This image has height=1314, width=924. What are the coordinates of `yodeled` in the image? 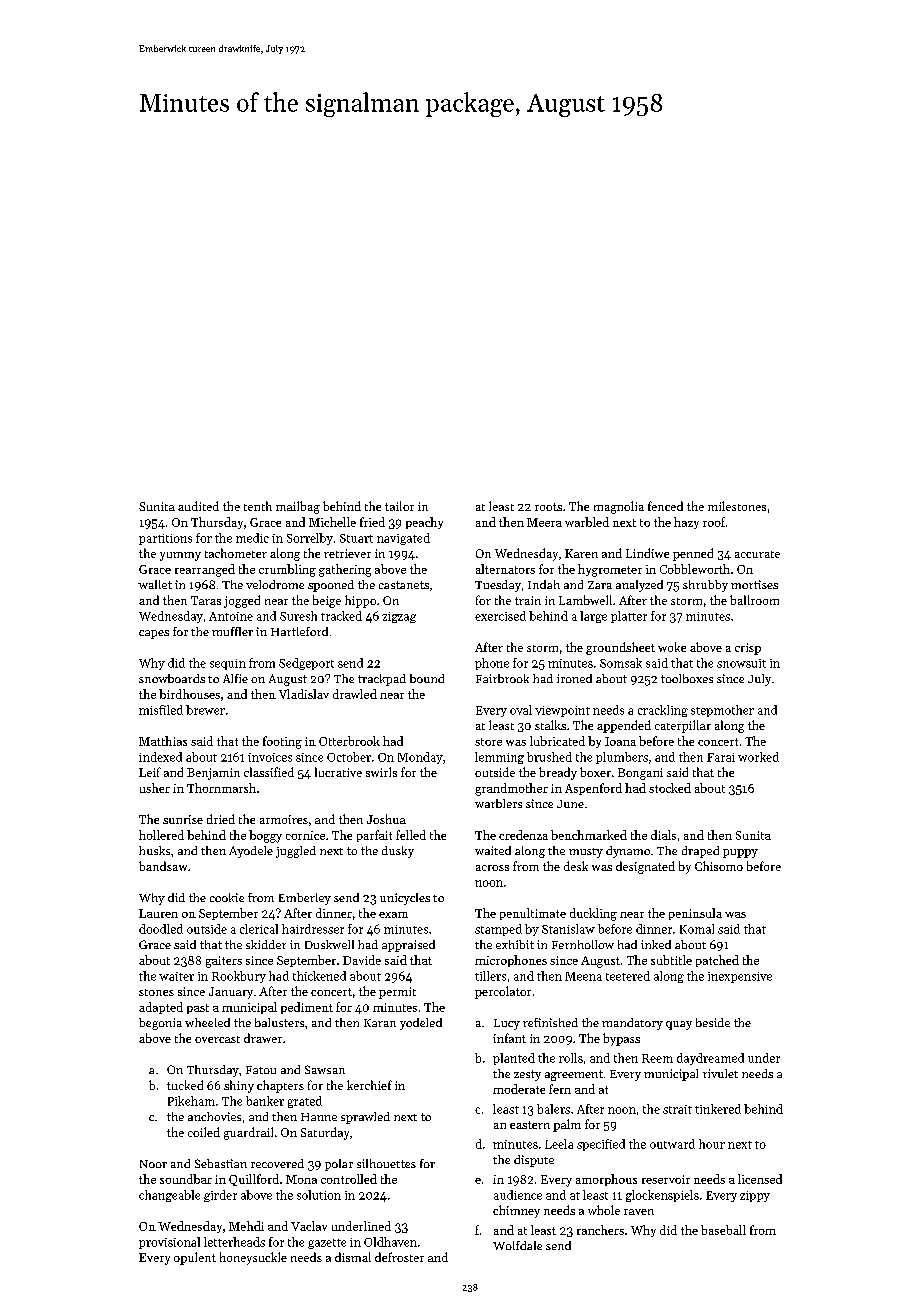 It's located at (421, 1024).
